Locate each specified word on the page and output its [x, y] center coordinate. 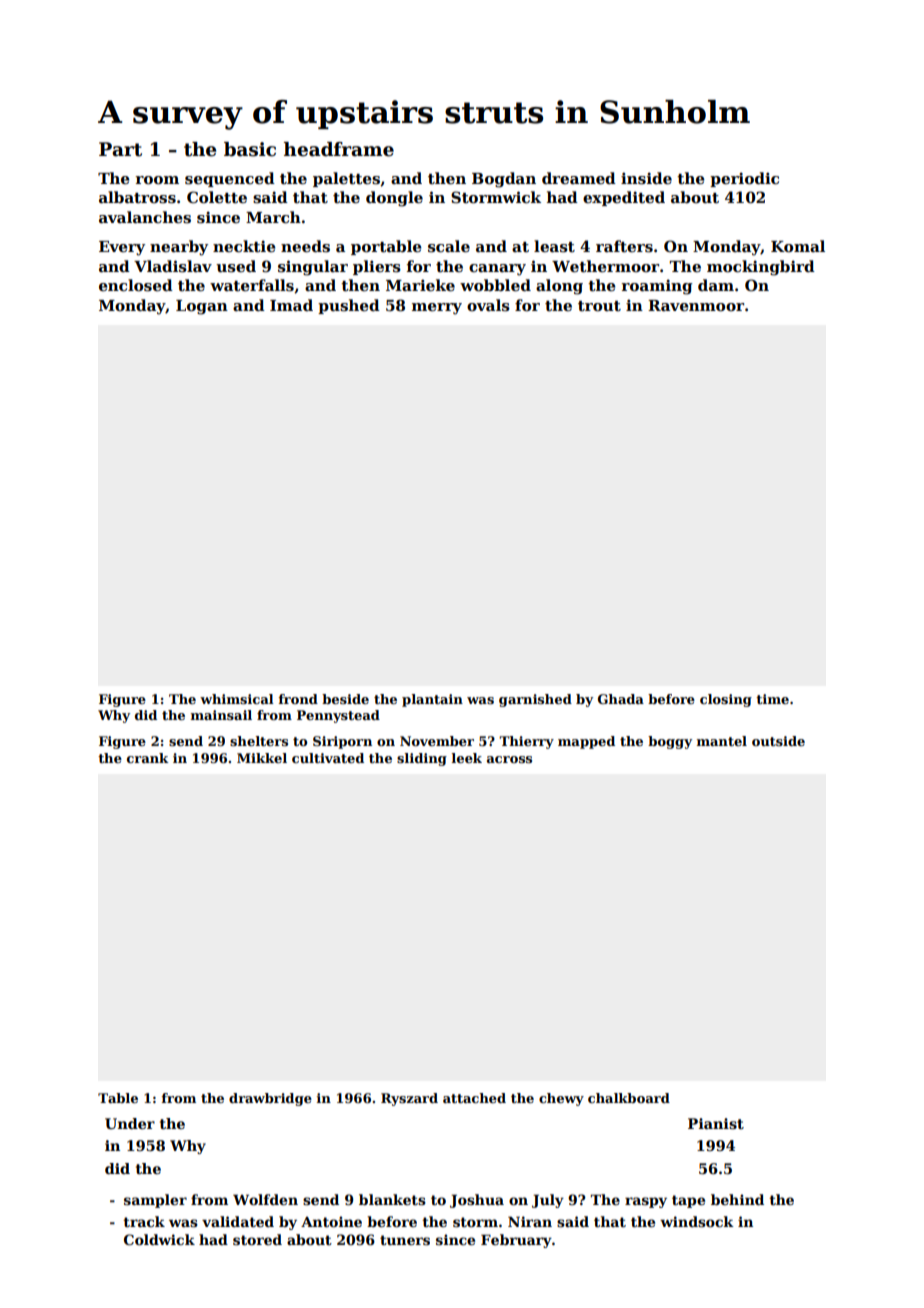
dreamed [579, 178]
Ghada [621, 699]
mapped [586, 742]
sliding [422, 759]
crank [148, 758]
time [772, 699]
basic [250, 149]
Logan [202, 307]
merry [437, 309]
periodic [744, 179]
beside [345, 699]
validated [238, 1221]
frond [298, 699]
